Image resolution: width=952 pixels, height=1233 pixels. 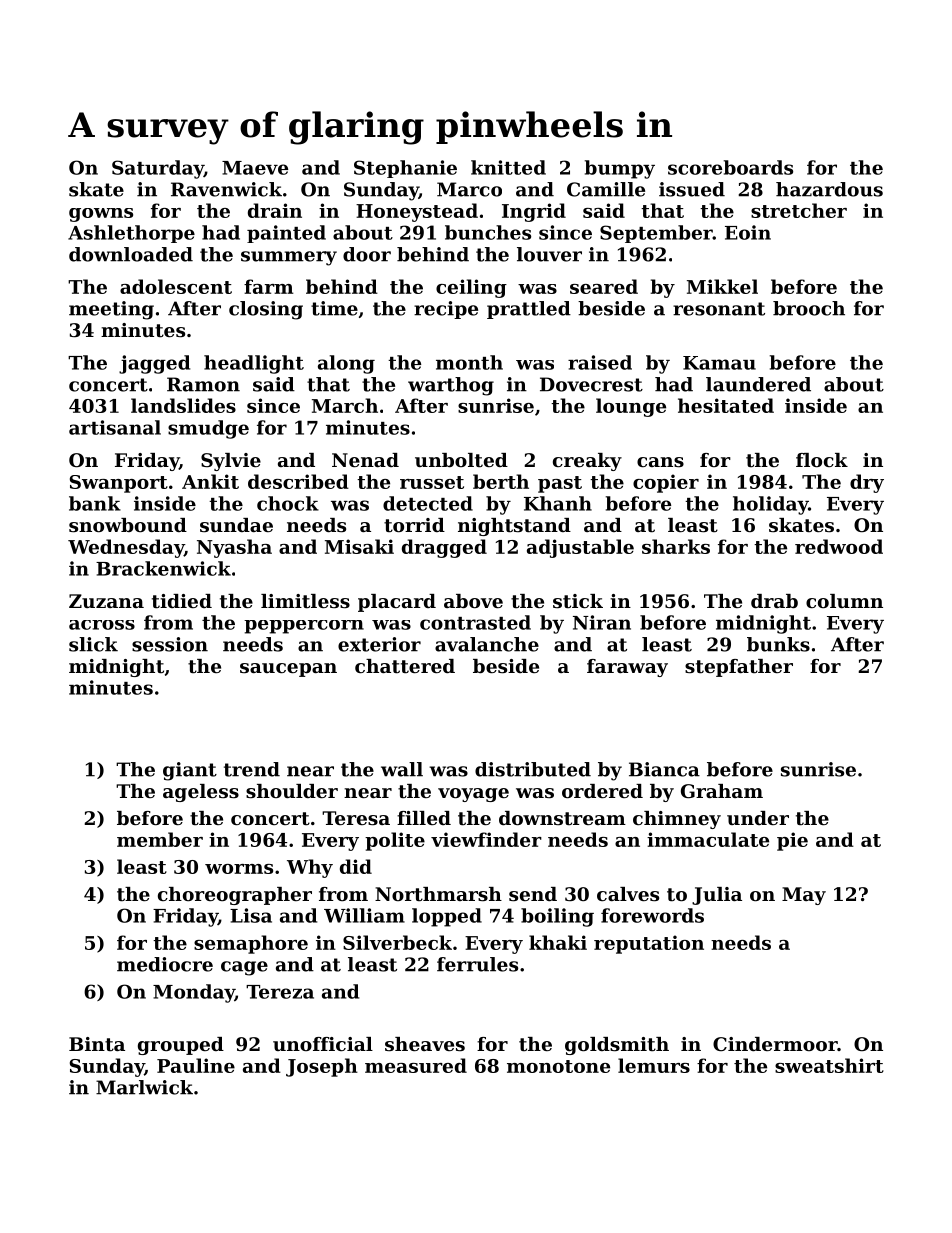 I want to click on exterior, so click(x=379, y=644).
